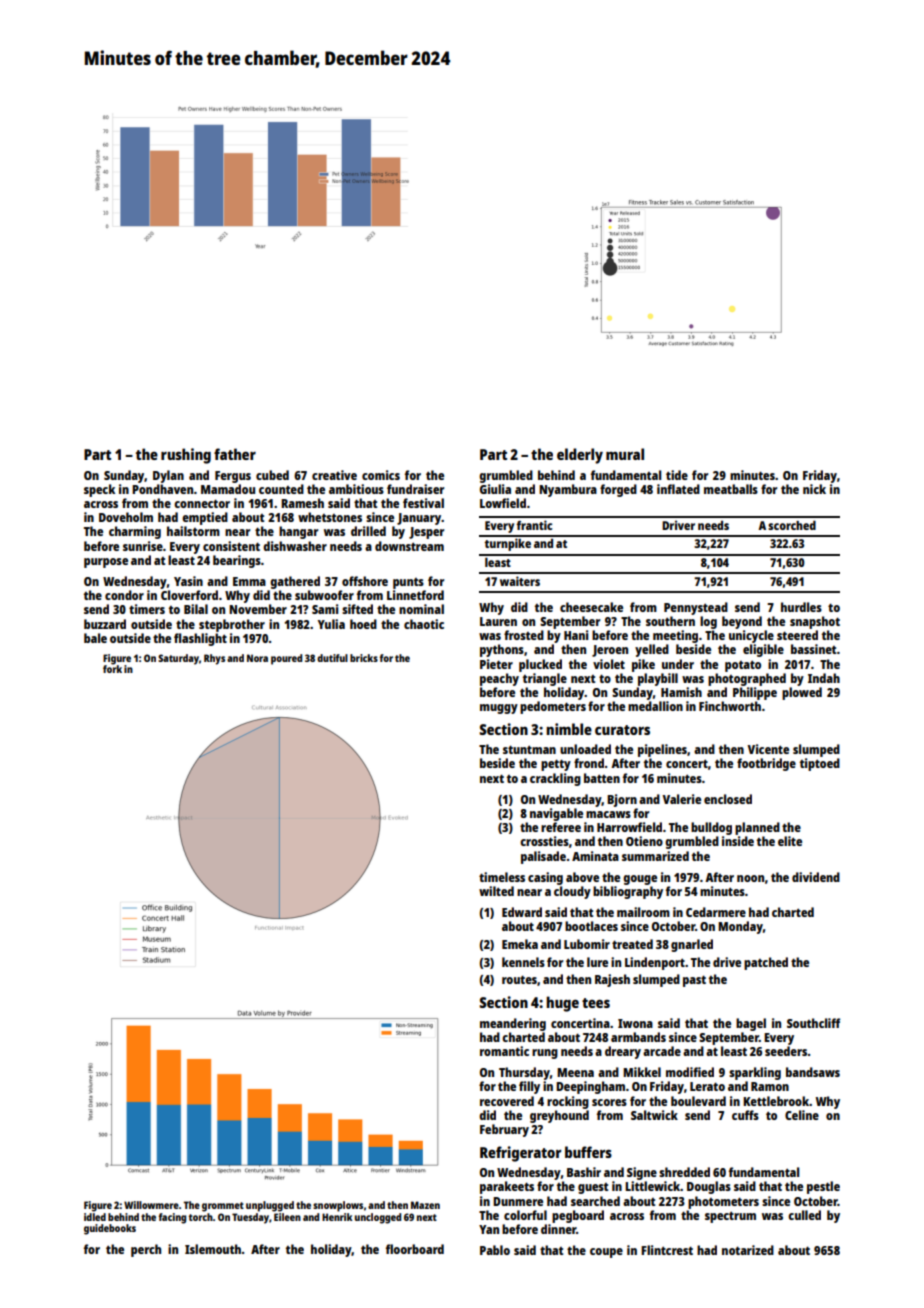 This screenshot has width=924, height=1308. What do you see at coordinates (193, 531) in the screenshot?
I see `hailstorm` at bounding box center [193, 531].
